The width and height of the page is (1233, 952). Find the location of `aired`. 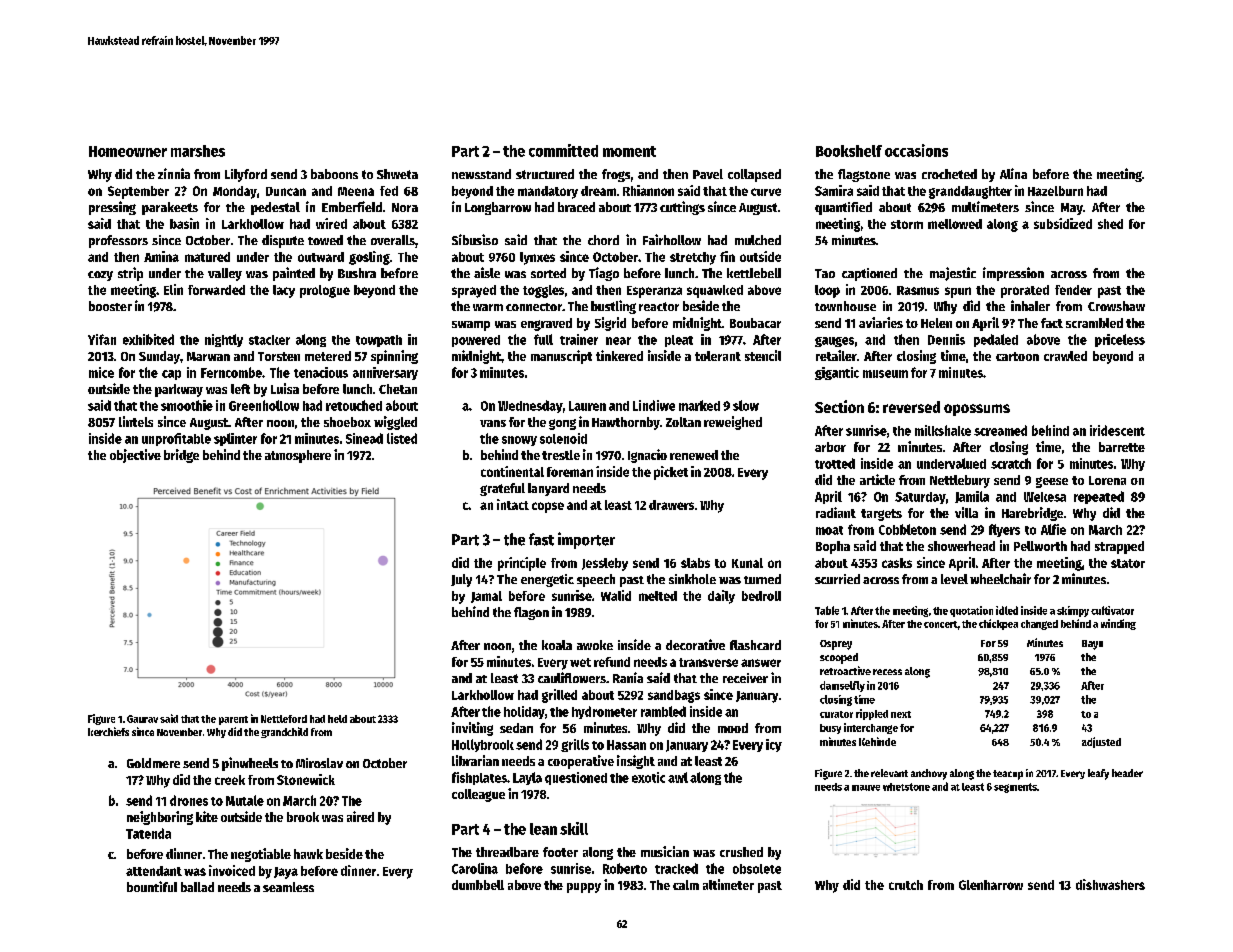

aired is located at coordinates (360, 816).
